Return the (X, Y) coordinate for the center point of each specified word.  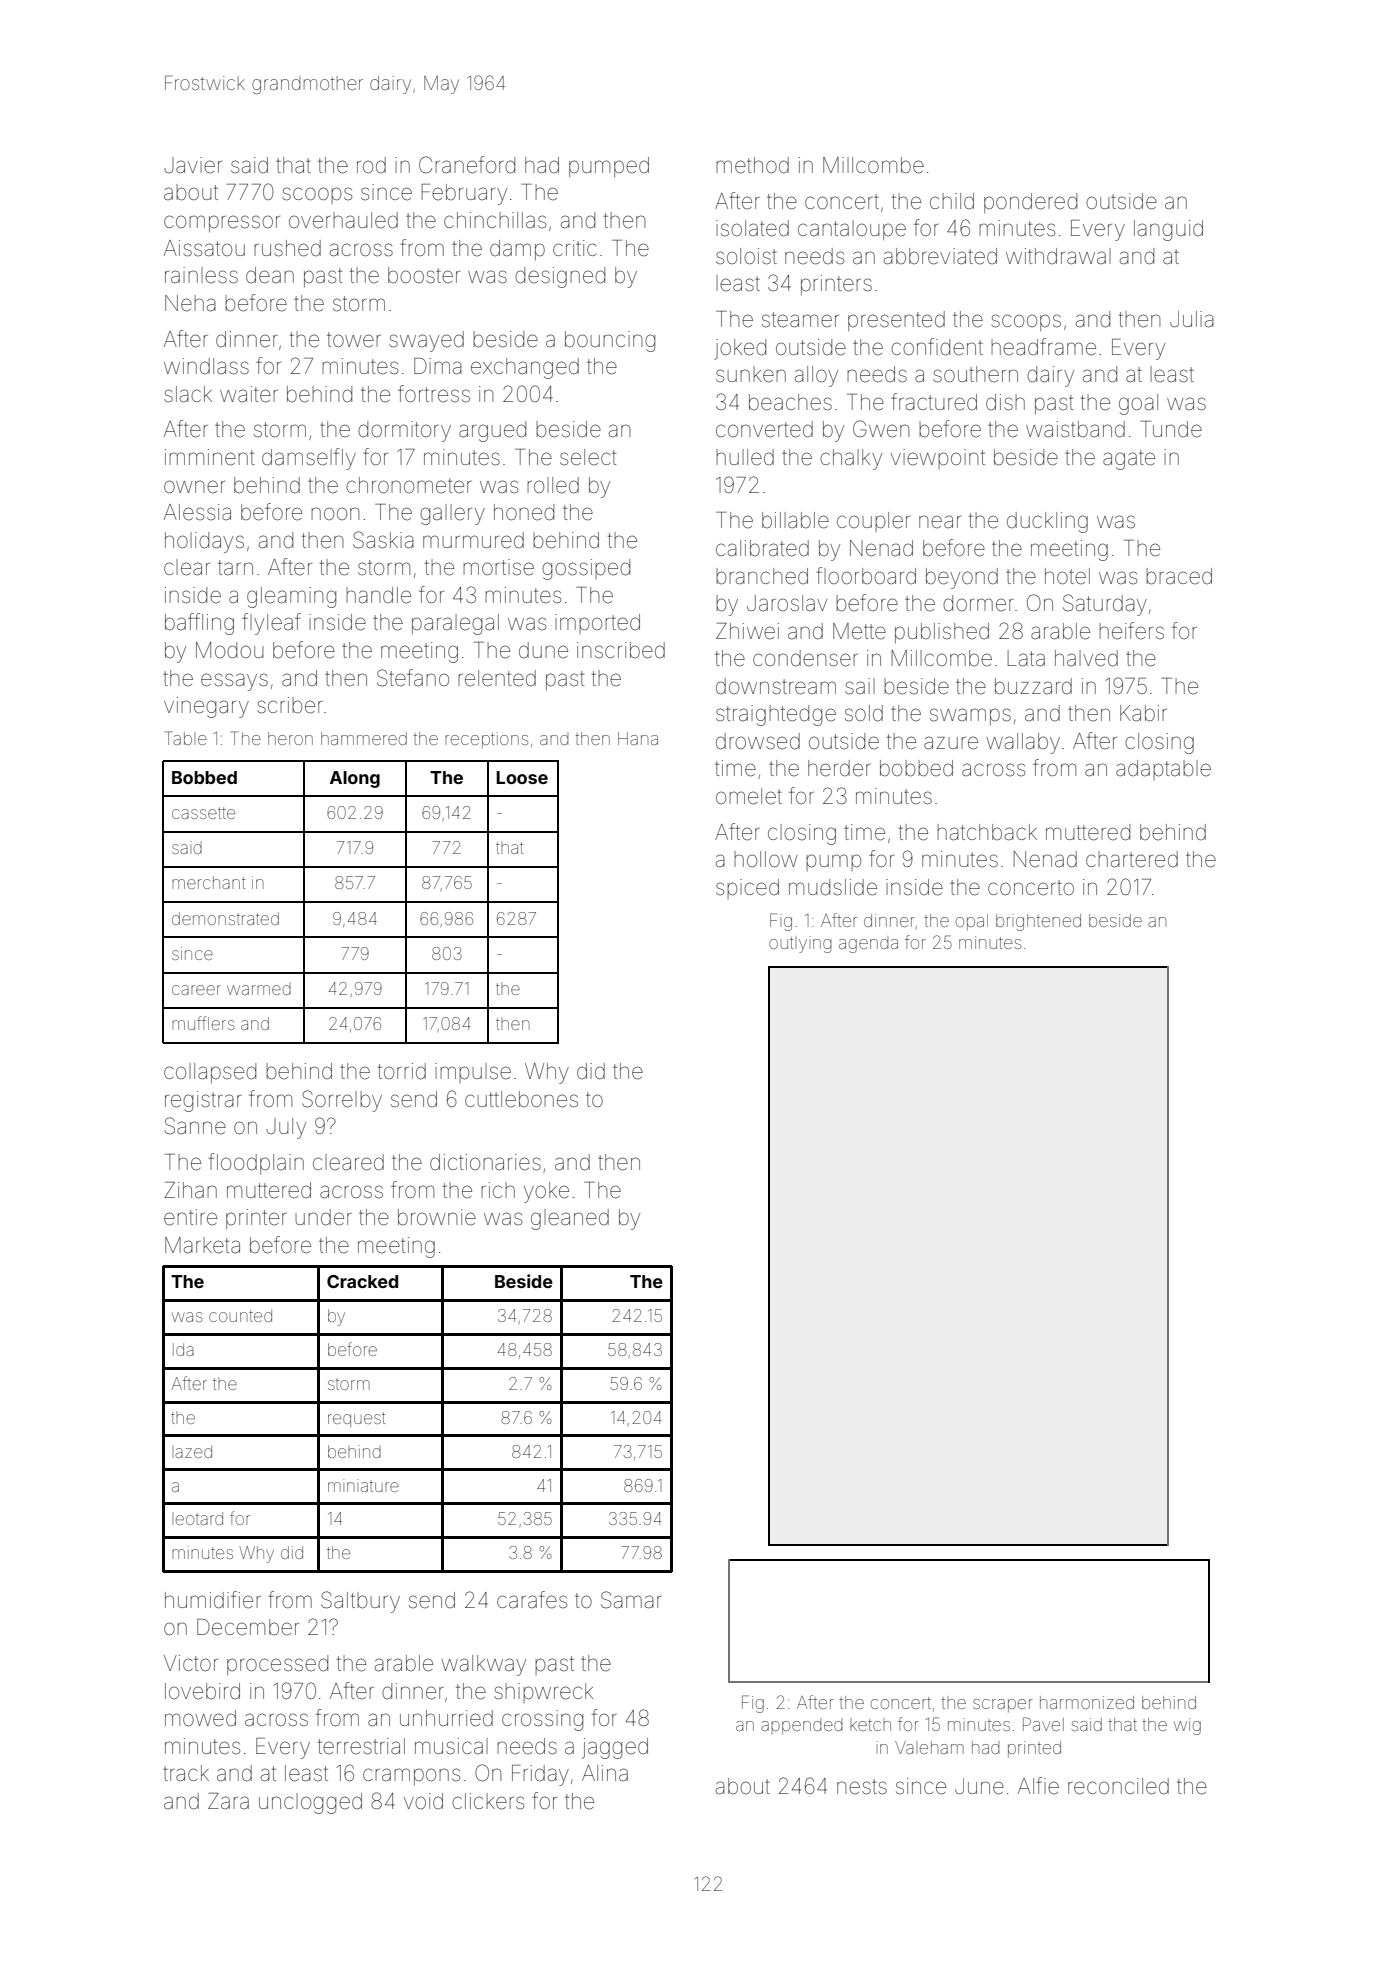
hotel (1067, 576)
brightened (1038, 922)
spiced (747, 889)
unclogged (310, 1803)
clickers (488, 1801)
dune (543, 650)
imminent (210, 457)
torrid (402, 1071)
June (979, 1786)
